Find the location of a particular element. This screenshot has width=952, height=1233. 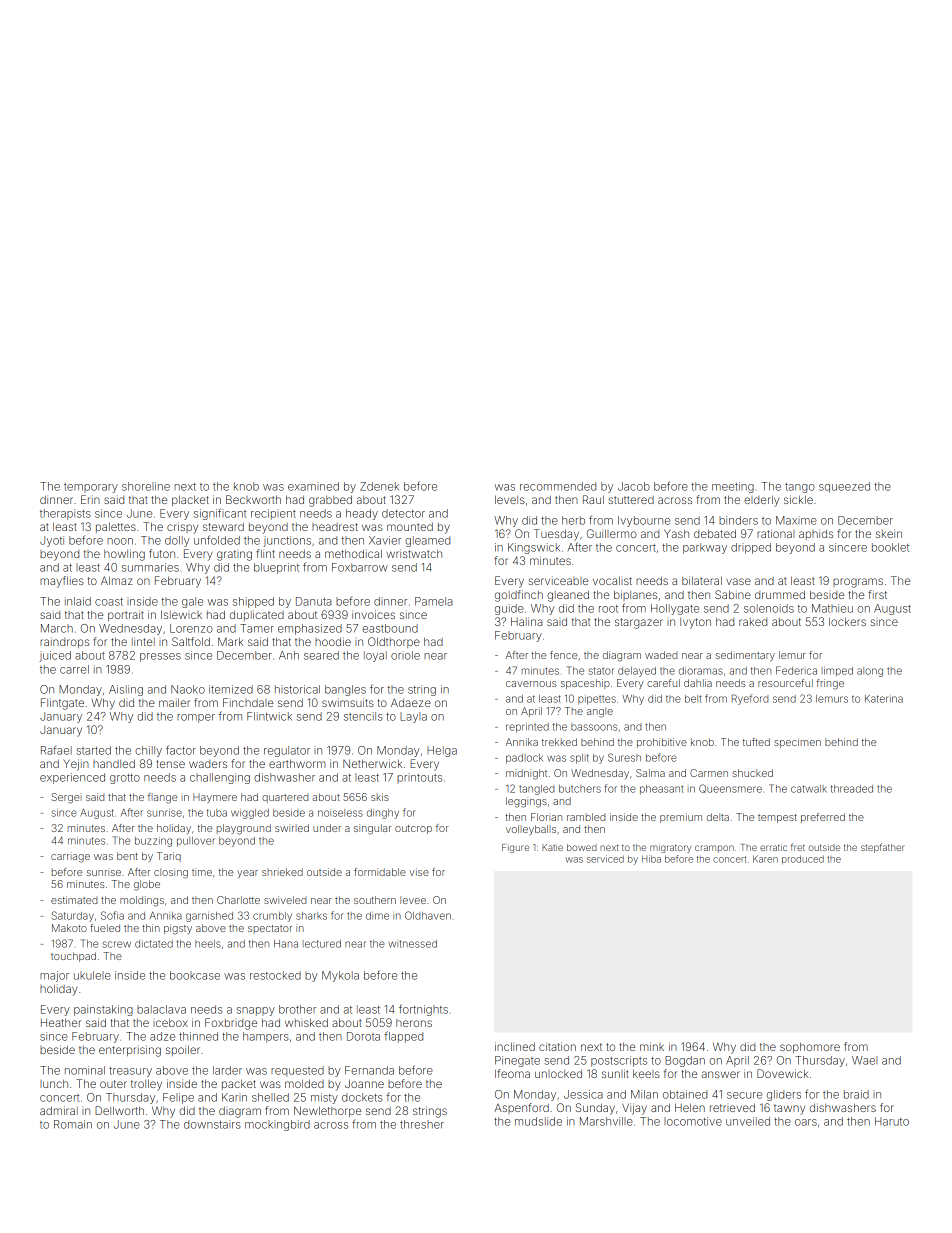

outcrop is located at coordinates (413, 829).
